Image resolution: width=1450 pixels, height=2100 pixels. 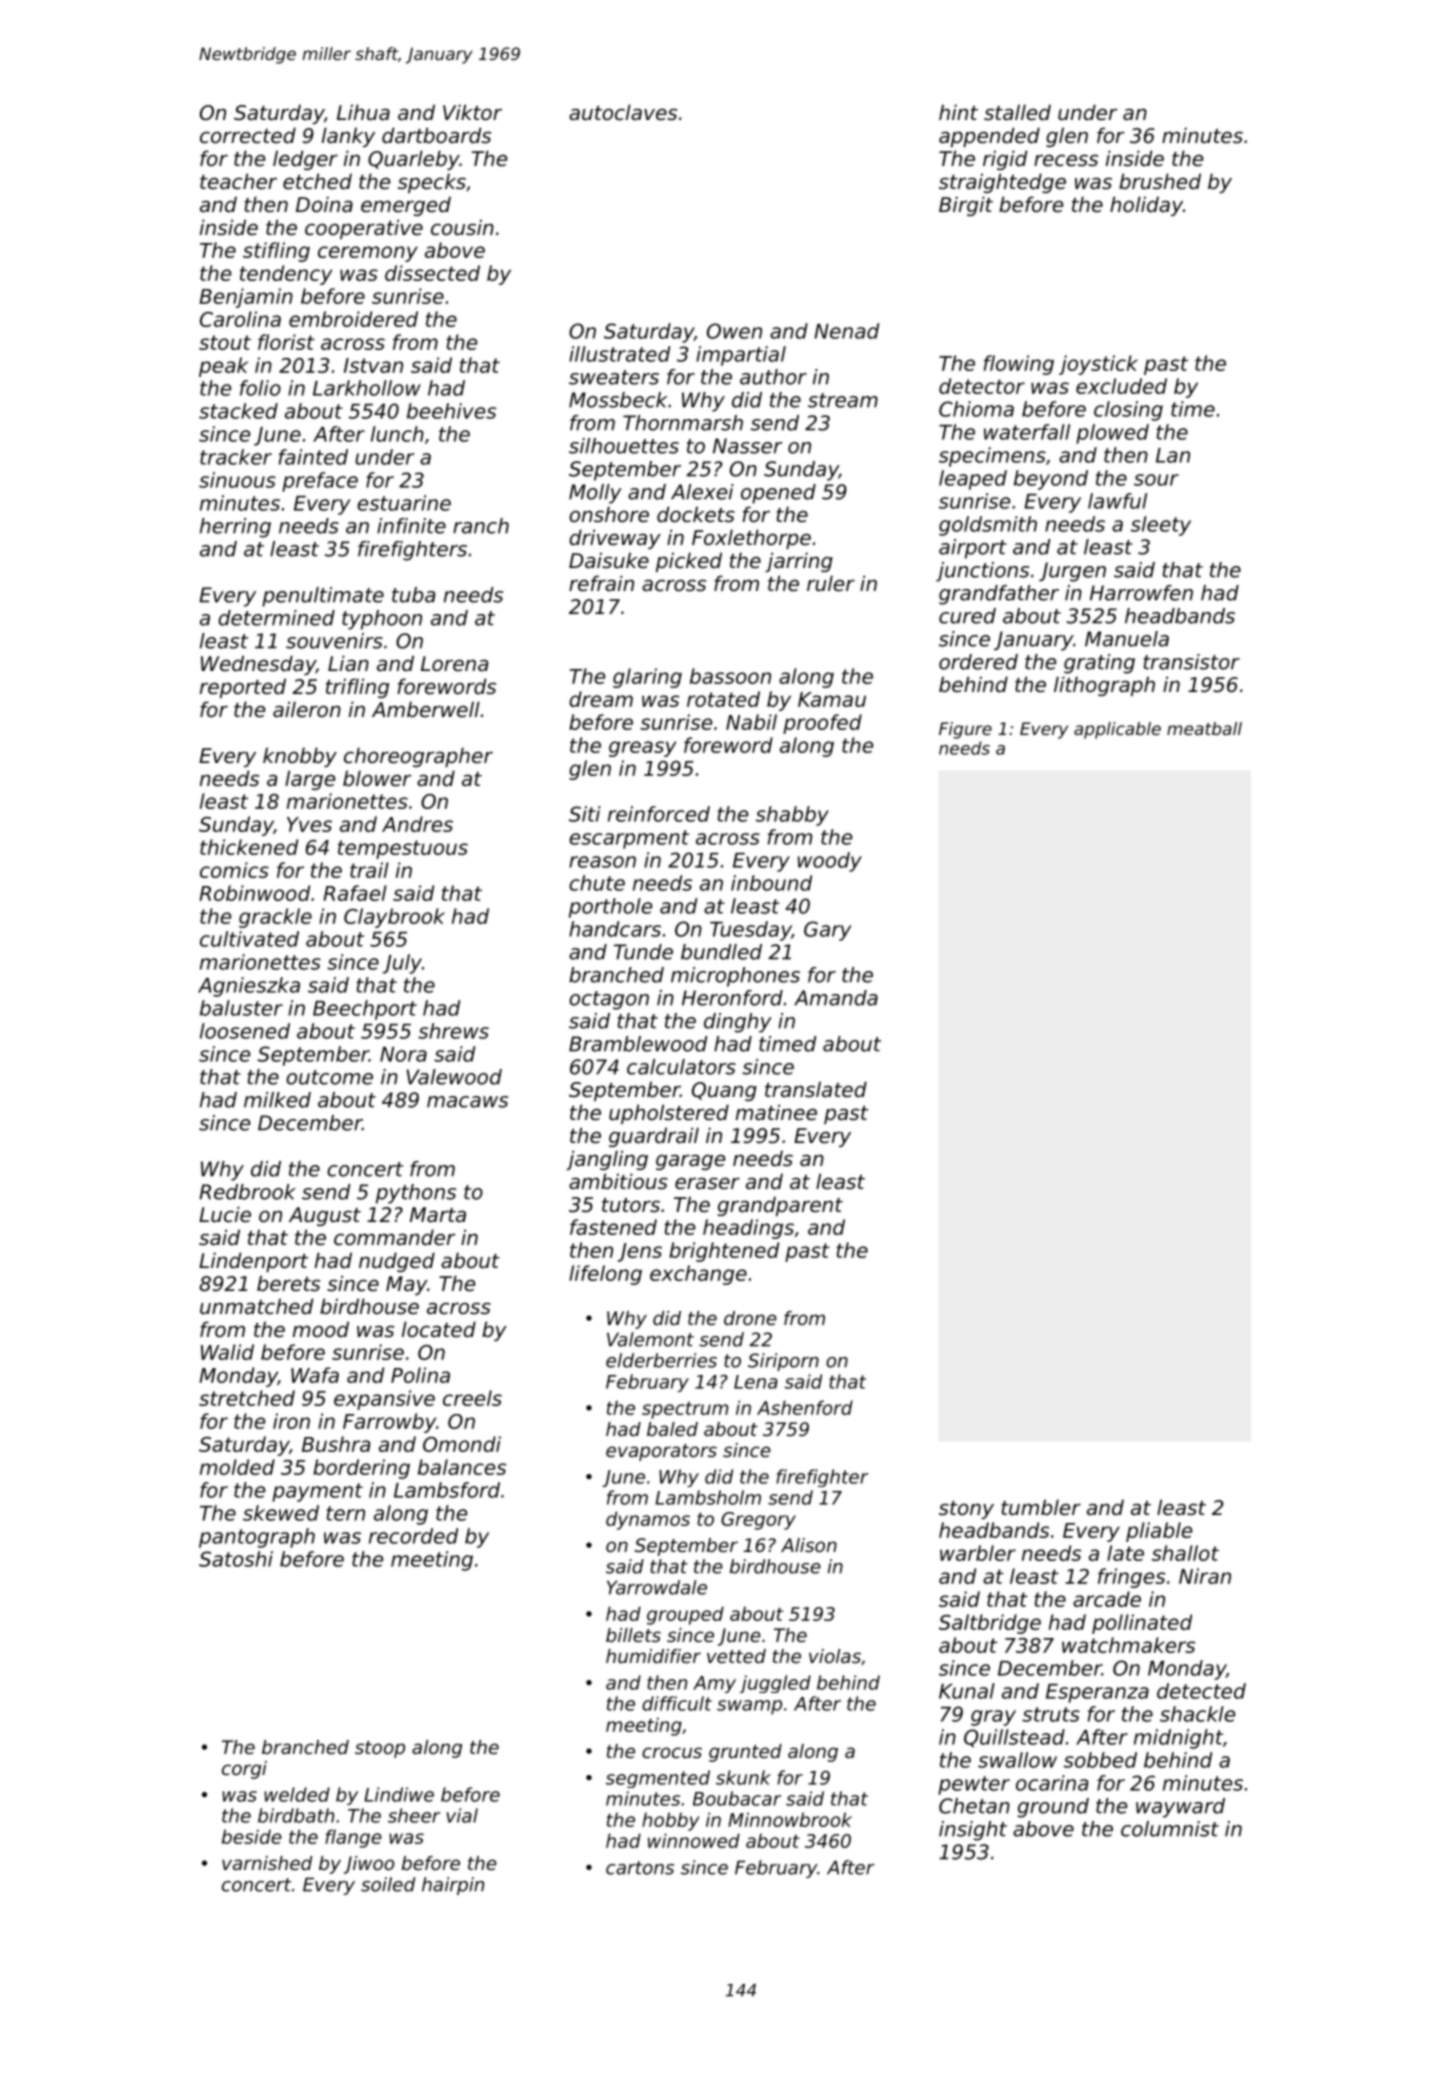 What do you see at coordinates (1117, 730) in the page?
I see `applicable` at bounding box center [1117, 730].
